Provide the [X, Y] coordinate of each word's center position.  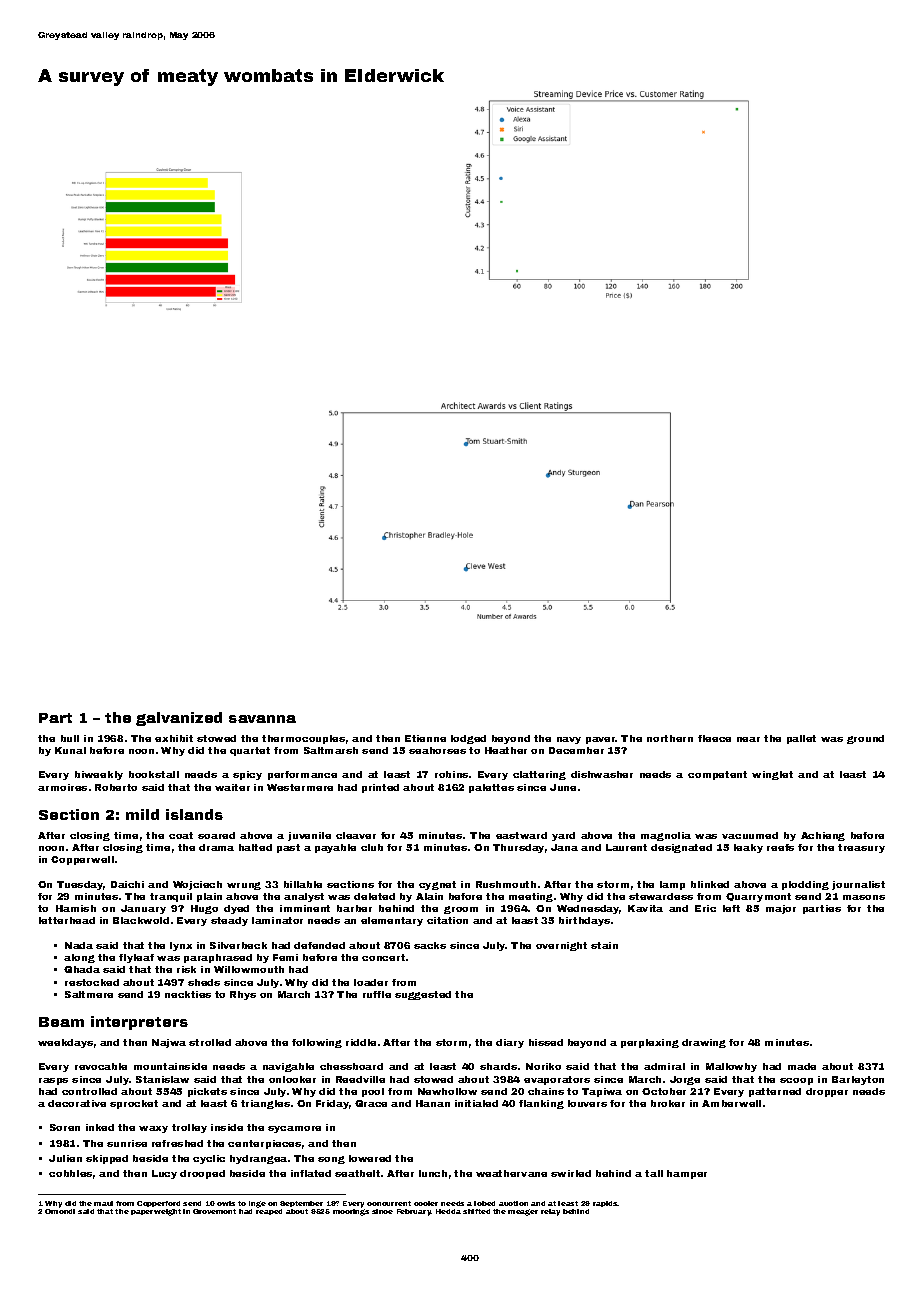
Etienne [425, 738]
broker [668, 1103]
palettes [491, 788]
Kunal [70, 750]
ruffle [377, 994]
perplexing [650, 1043]
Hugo [204, 909]
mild [142, 814]
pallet [801, 739]
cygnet [437, 885]
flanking [541, 1104]
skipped [107, 1159]
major [781, 909]
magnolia [666, 836]
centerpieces [264, 1144]
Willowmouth [249, 969]
